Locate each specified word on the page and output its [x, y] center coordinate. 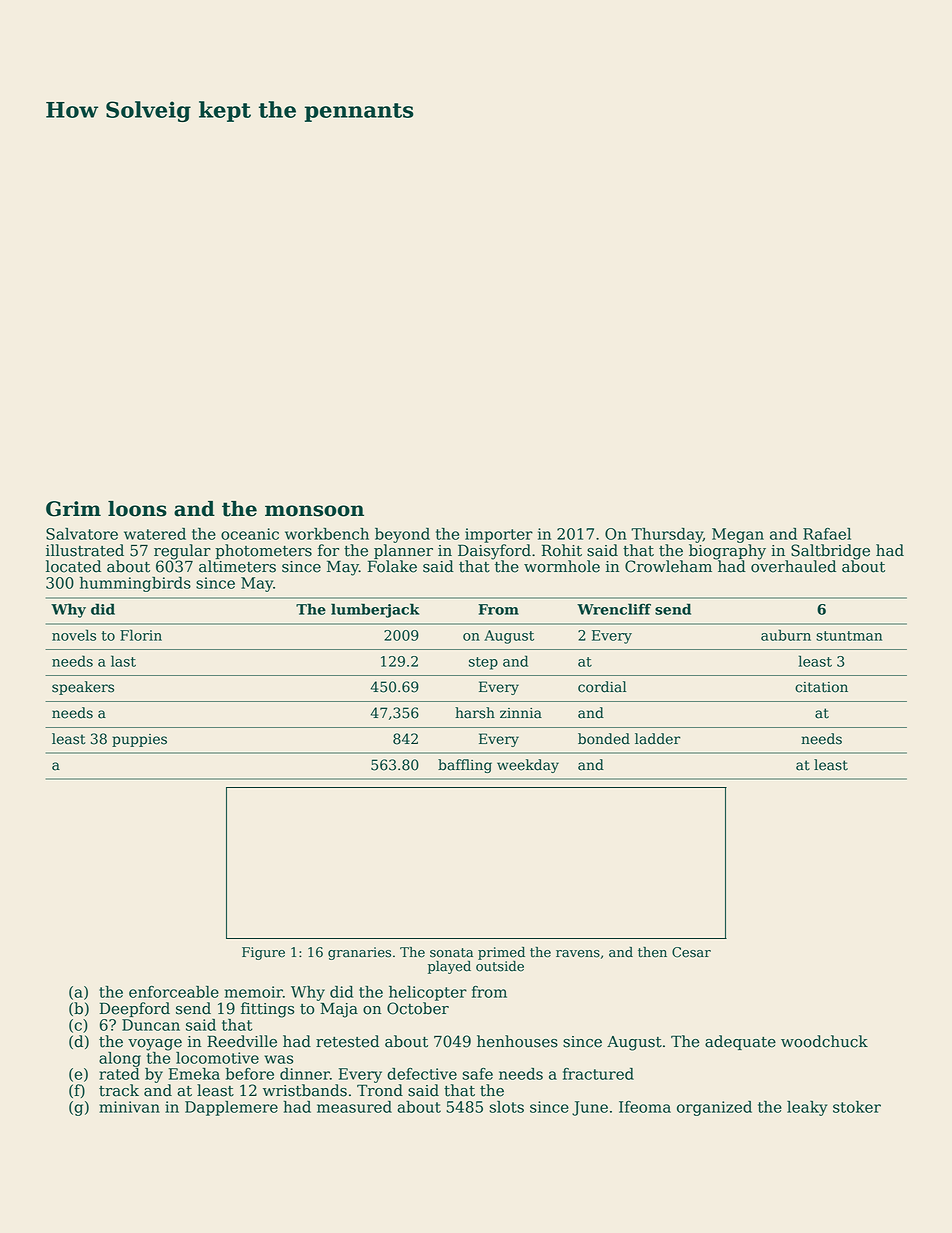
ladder [658, 739]
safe [478, 1074]
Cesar [691, 952]
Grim [73, 509]
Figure [263, 953]
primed [501, 953]
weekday [528, 766]
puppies [139, 740]
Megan [738, 535]
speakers [83, 688]
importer [499, 535]
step [483, 663]
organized [714, 1108]
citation [821, 687]
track [119, 1090]
